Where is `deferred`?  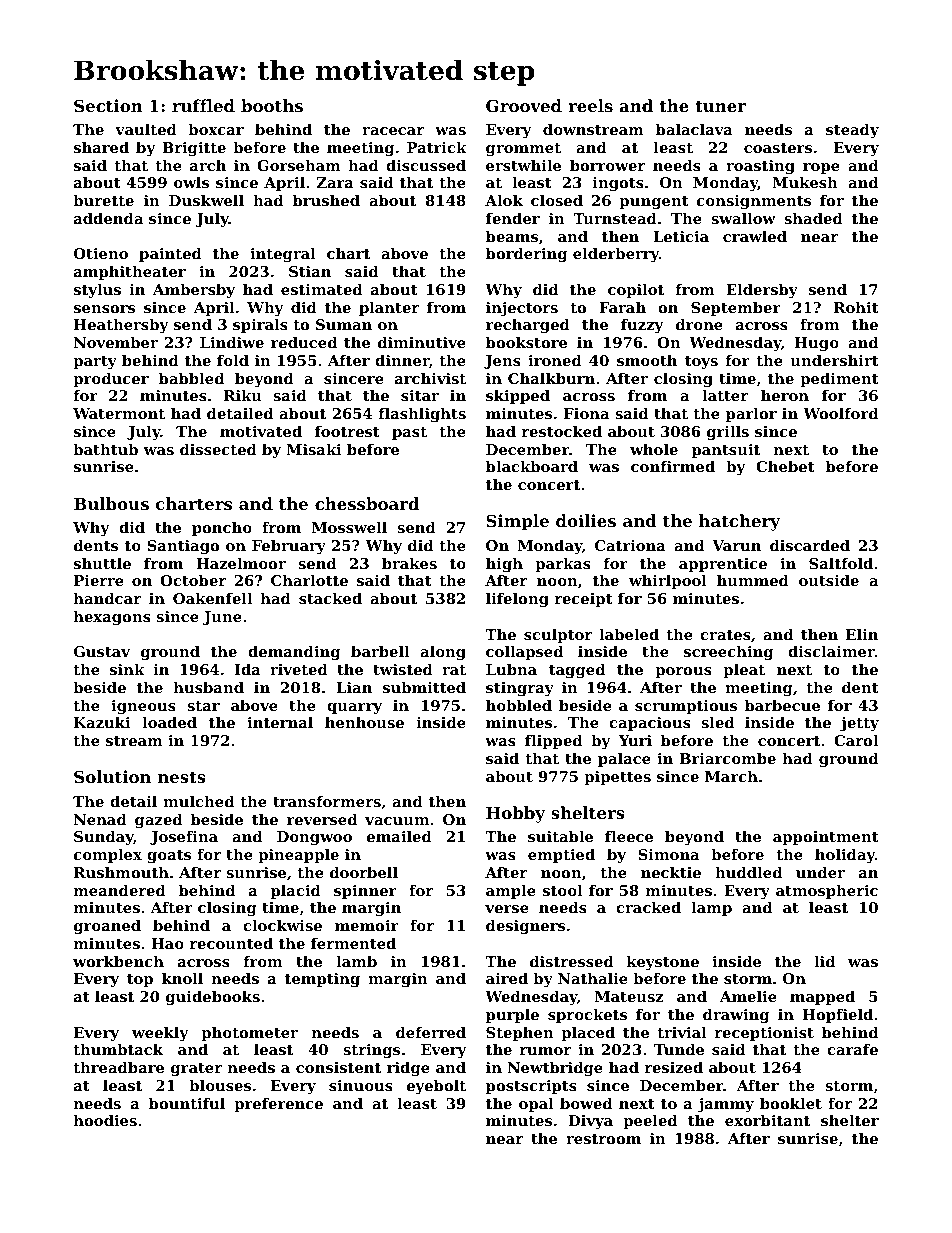
deferred is located at coordinates (431, 1032).
